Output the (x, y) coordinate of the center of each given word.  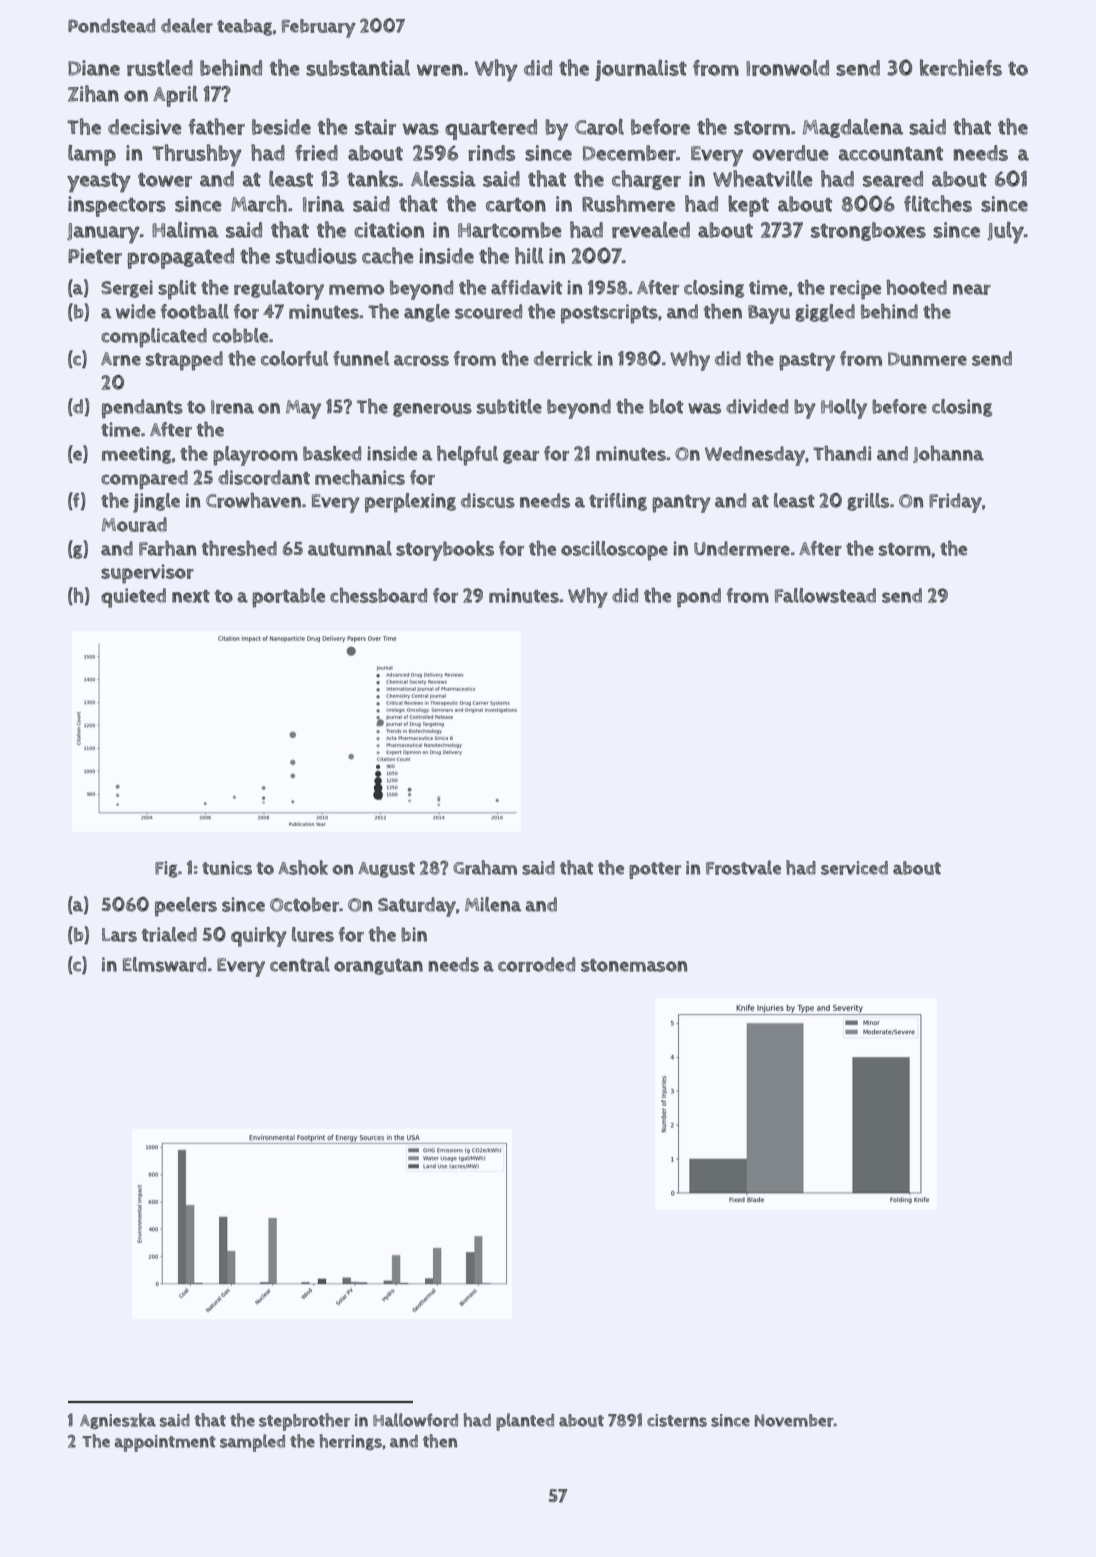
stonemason (634, 965)
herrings (351, 1442)
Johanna (948, 454)
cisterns (677, 1420)
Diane (94, 68)
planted (525, 1422)
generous (432, 410)
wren (440, 70)
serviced (854, 868)
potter (655, 870)
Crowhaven (253, 500)
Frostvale (743, 867)
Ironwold (787, 67)
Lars (119, 935)
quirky (259, 937)
